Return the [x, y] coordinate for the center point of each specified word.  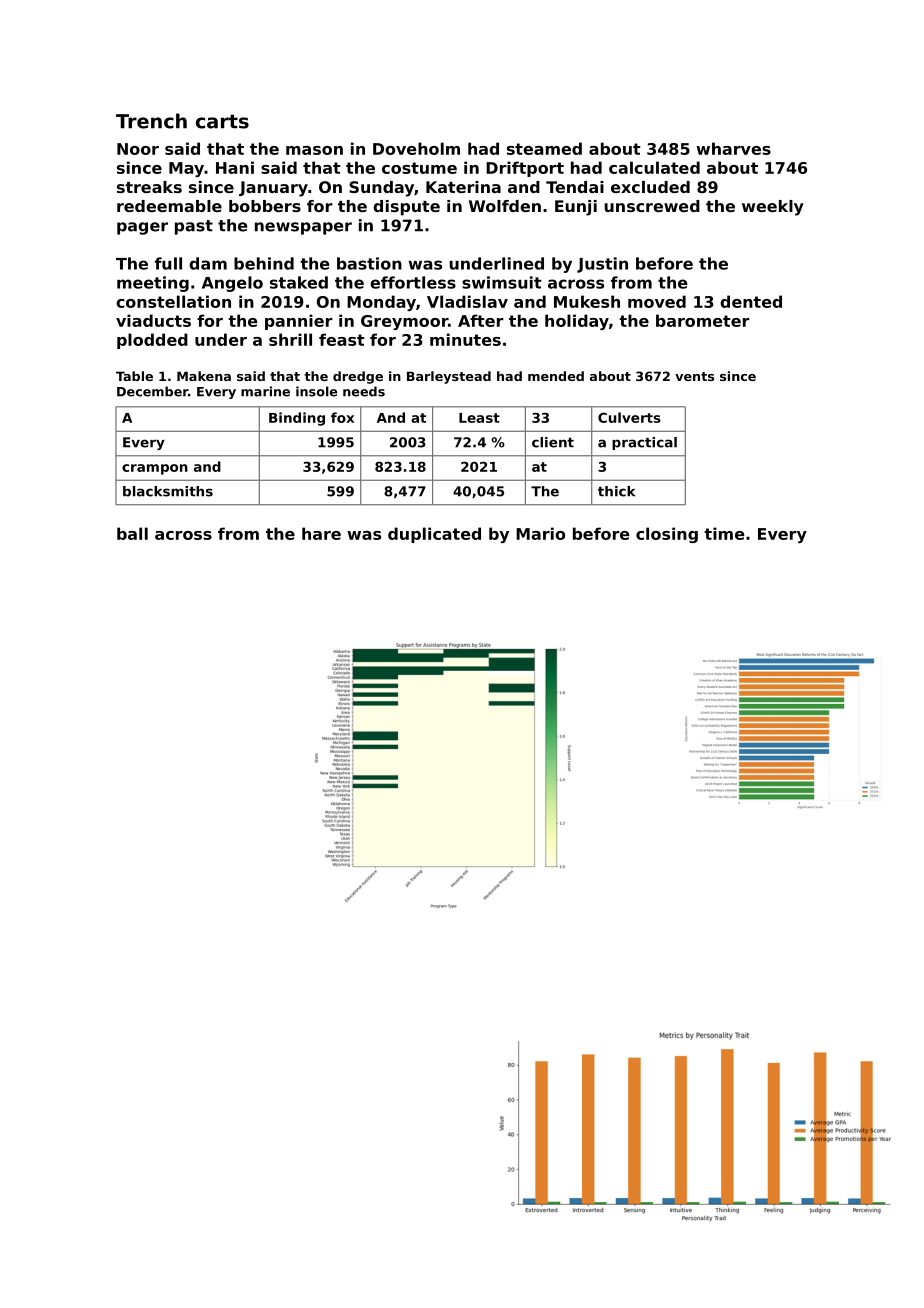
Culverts [629, 417]
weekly [773, 208]
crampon [155, 469]
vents [694, 376]
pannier [299, 322]
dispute [406, 208]
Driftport [525, 169]
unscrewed [652, 206]
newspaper [303, 228]
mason [314, 150]
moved [657, 301]
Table [134, 376]
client [553, 442]
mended [556, 376]
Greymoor [404, 322]
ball [132, 533]
